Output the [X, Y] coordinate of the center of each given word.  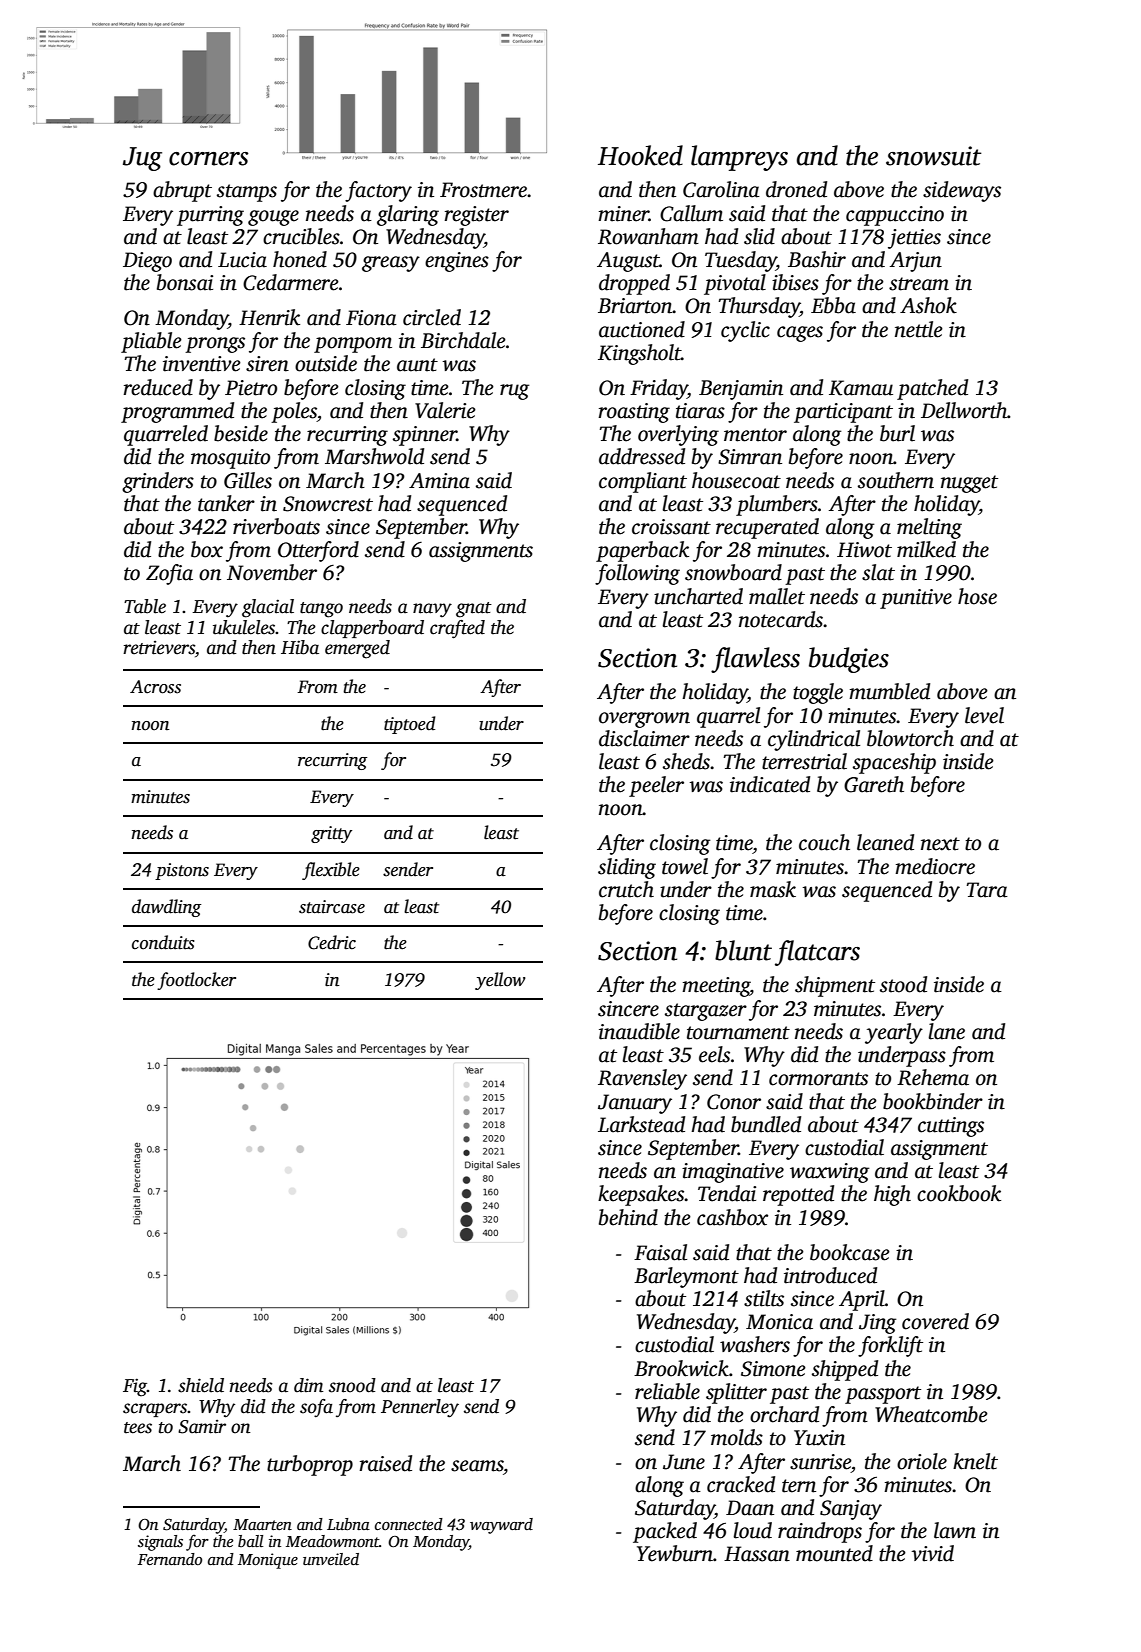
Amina [439, 481]
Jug [142, 159]
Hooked [640, 155]
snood [352, 1385]
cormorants [818, 1079]
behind [628, 1217]
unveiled [331, 1559]
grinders [158, 482]
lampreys [739, 158]
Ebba [833, 305]
